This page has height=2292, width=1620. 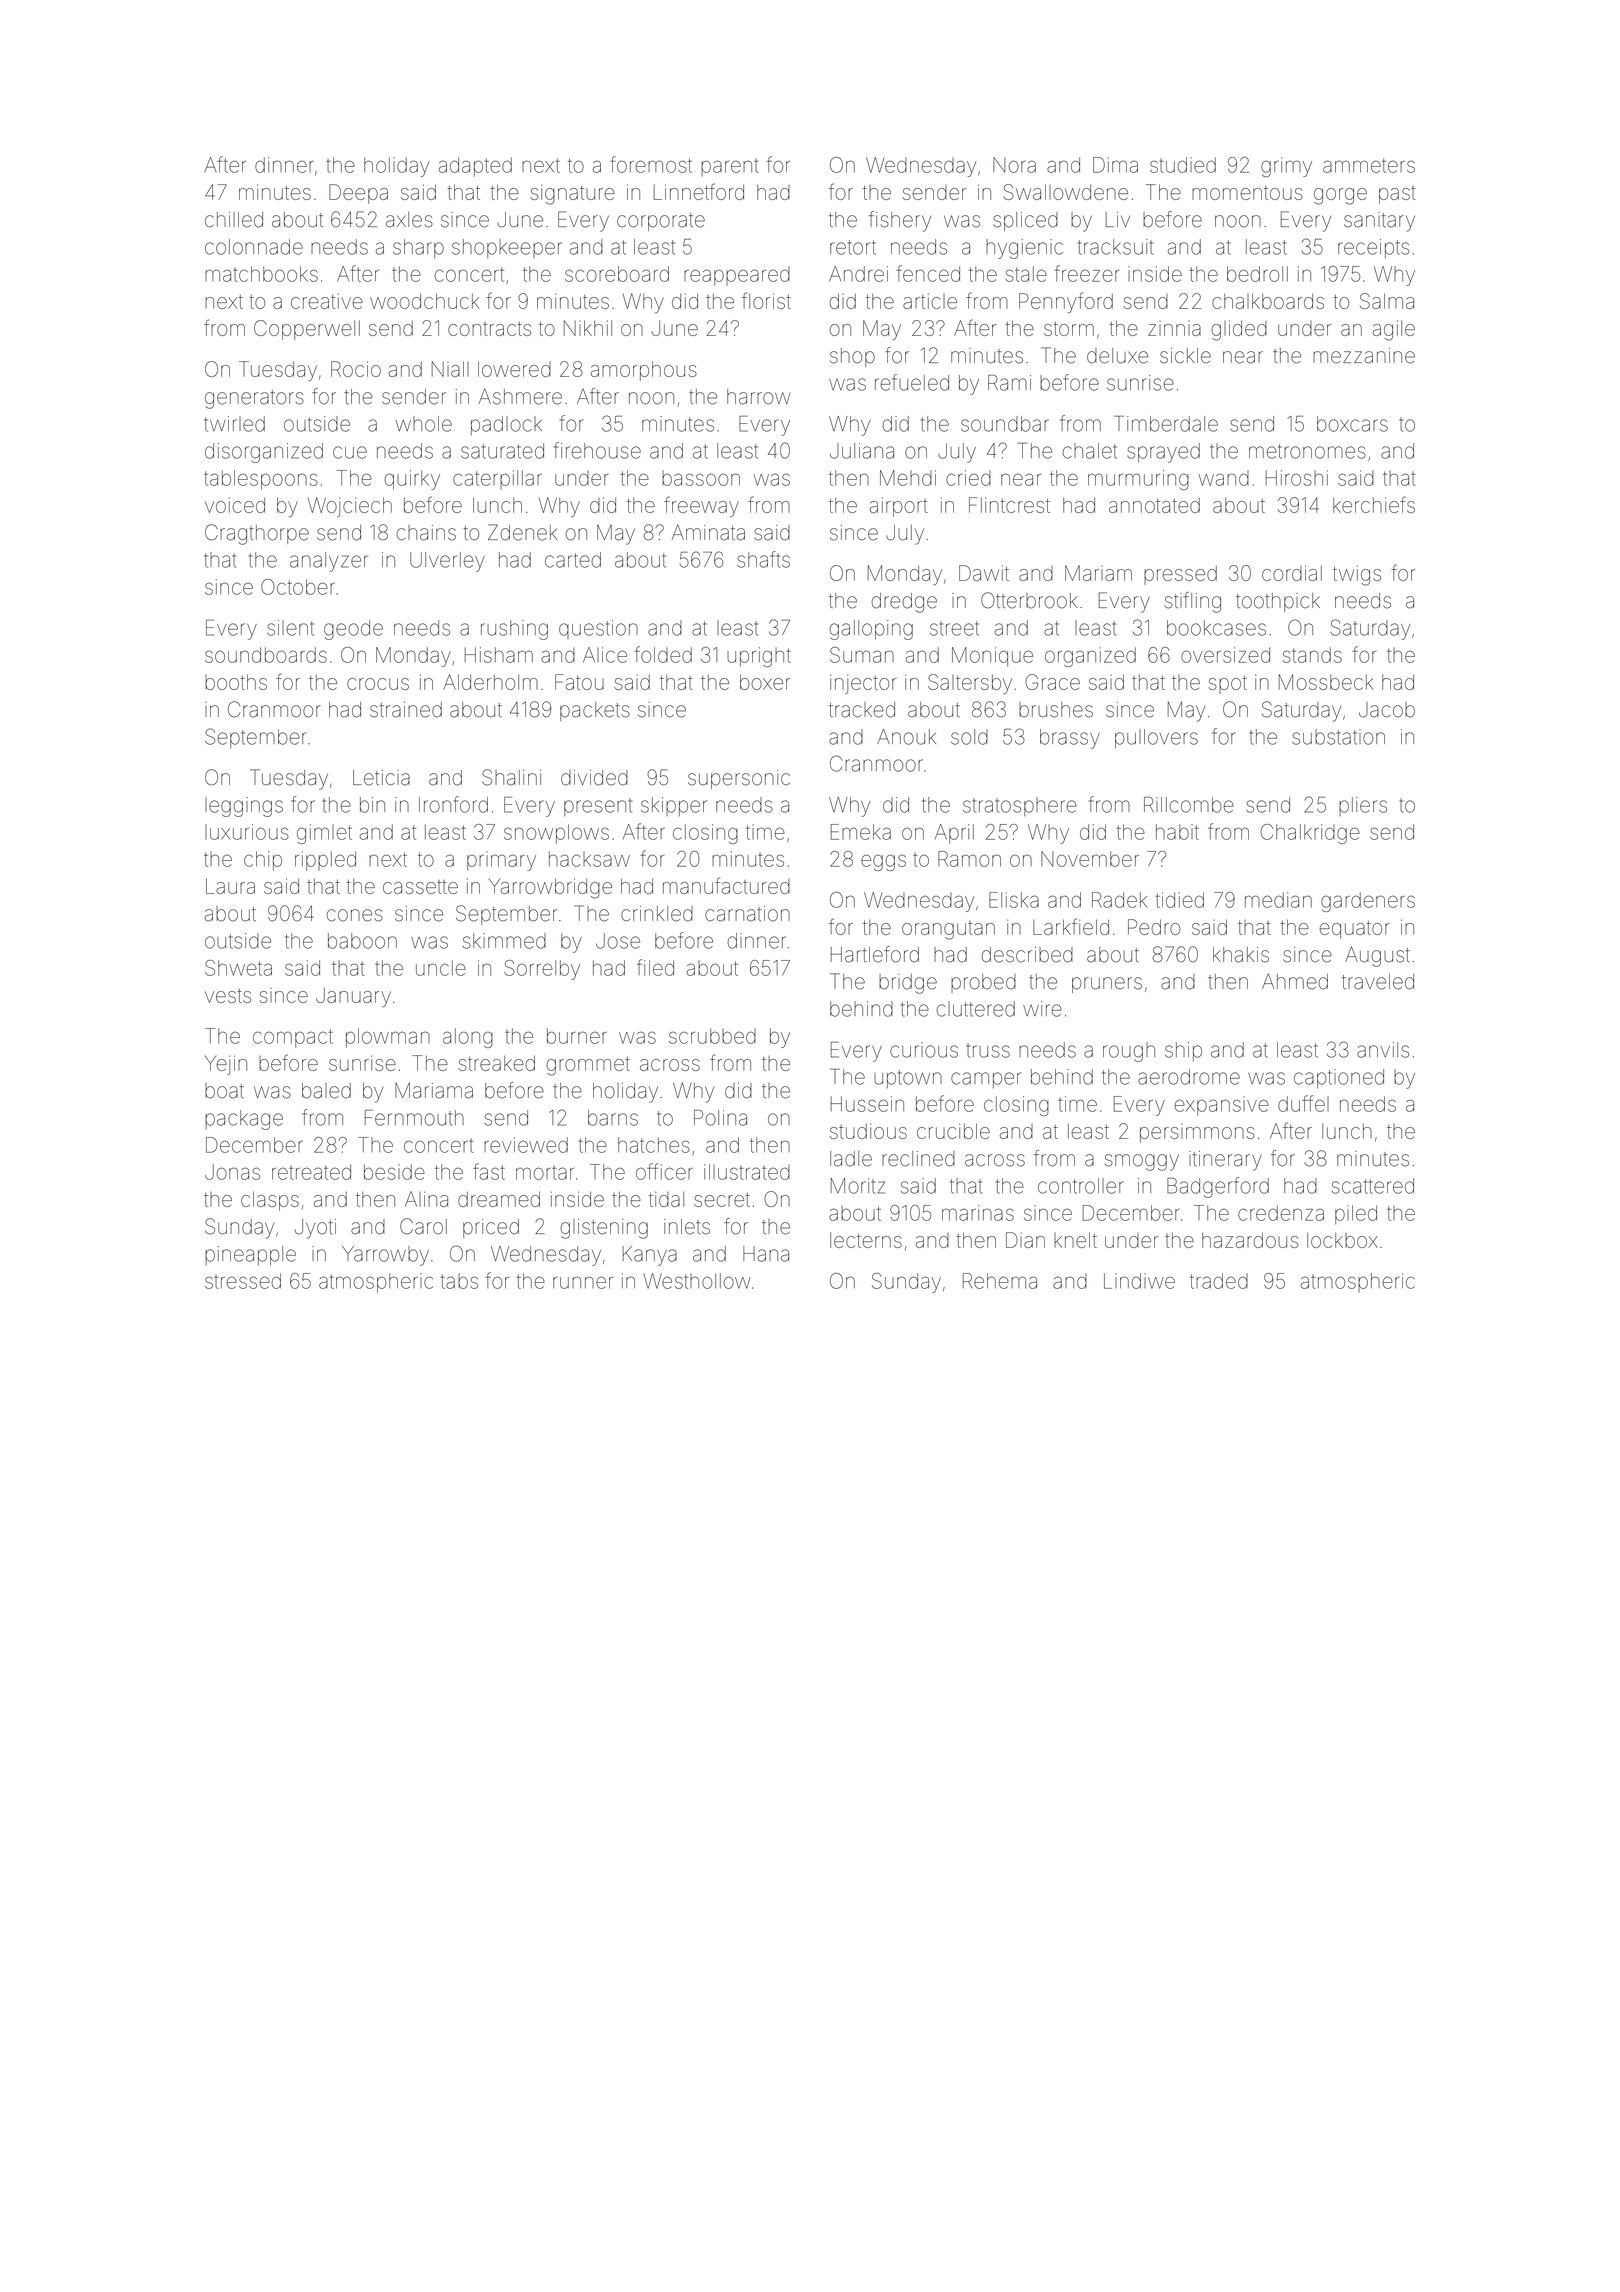 What do you see at coordinates (953, 1131) in the page?
I see `crucible` at bounding box center [953, 1131].
